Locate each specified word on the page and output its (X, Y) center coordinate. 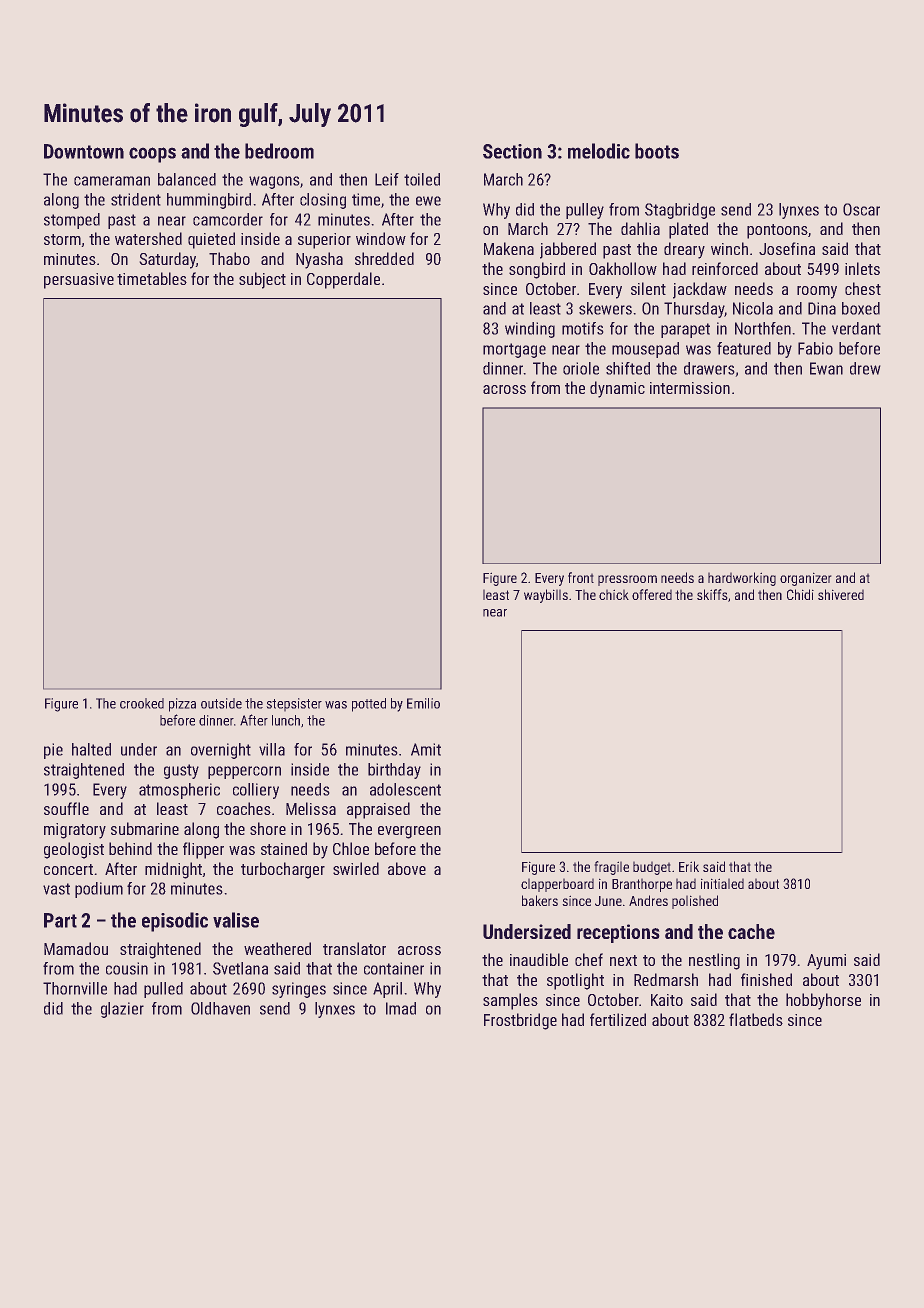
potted (369, 705)
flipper (203, 850)
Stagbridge (680, 211)
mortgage (514, 350)
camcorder (228, 219)
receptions (618, 933)
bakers (540, 900)
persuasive (79, 281)
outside (221, 703)
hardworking (742, 579)
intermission (690, 388)
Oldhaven (220, 1008)
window (381, 238)
